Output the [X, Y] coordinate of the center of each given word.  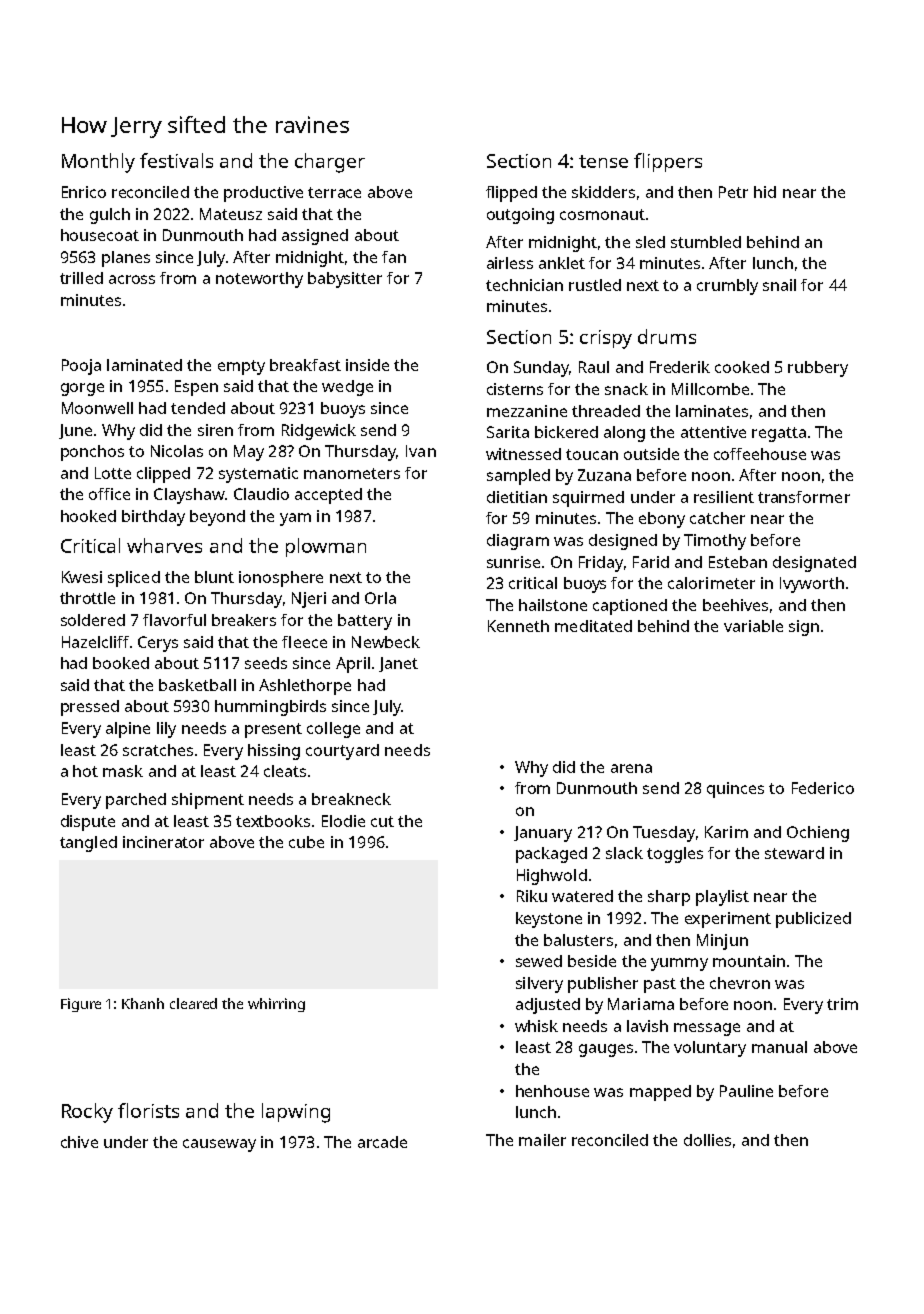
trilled [81, 278]
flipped [511, 194]
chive [79, 1142]
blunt [214, 577]
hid [765, 192]
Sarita [508, 432]
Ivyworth [812, 585]
